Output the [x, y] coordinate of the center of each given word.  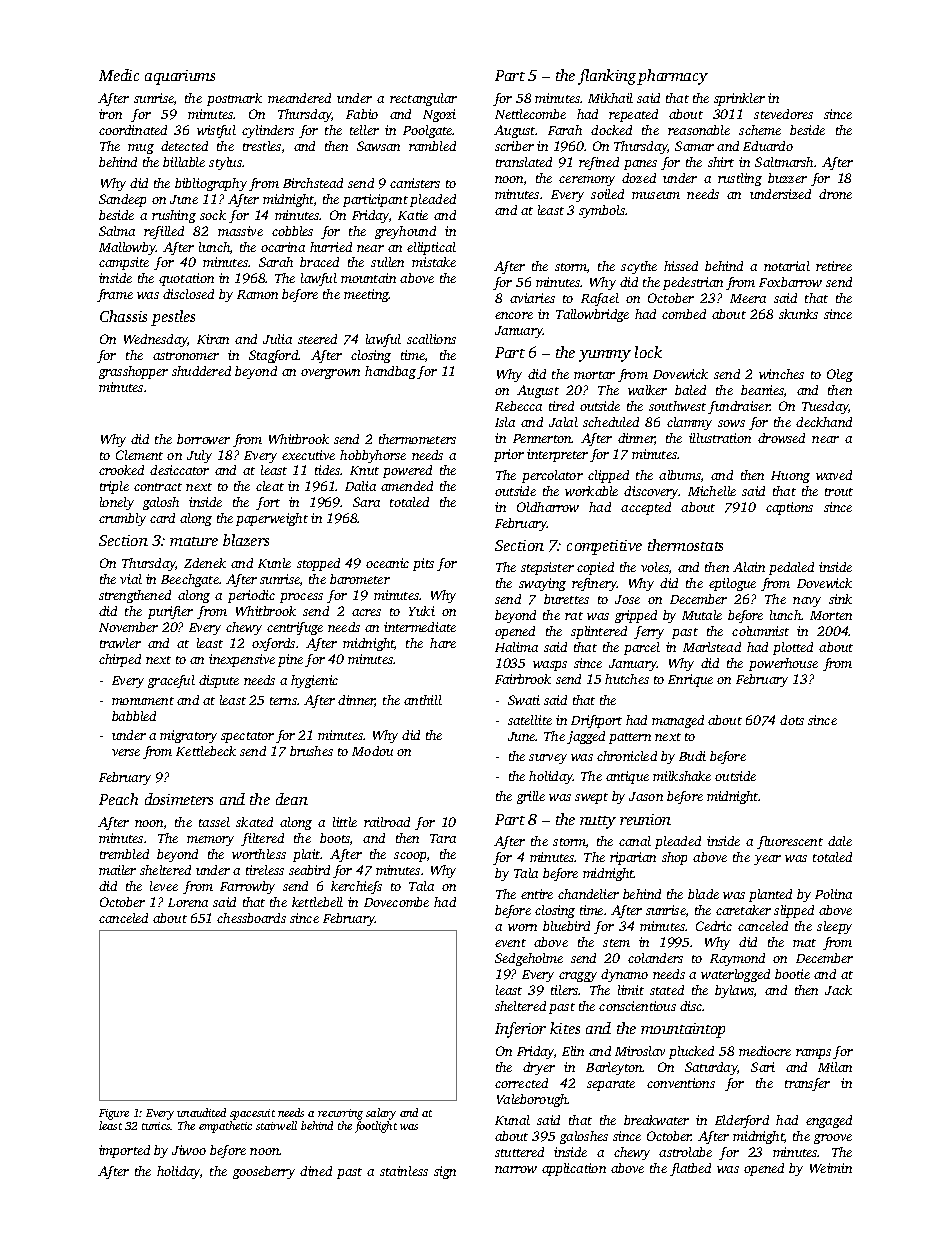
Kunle [274, 563]
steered [317, 339]
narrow [516, 1169]
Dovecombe [396, 902]
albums [680, 475]
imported [124, 1151]
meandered [299, 98]
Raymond [737, 959]
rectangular [423, 99]
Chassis [123, 316]
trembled [124, 854]
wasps [550, 666]
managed [678, 721]
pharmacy [672, 77]
